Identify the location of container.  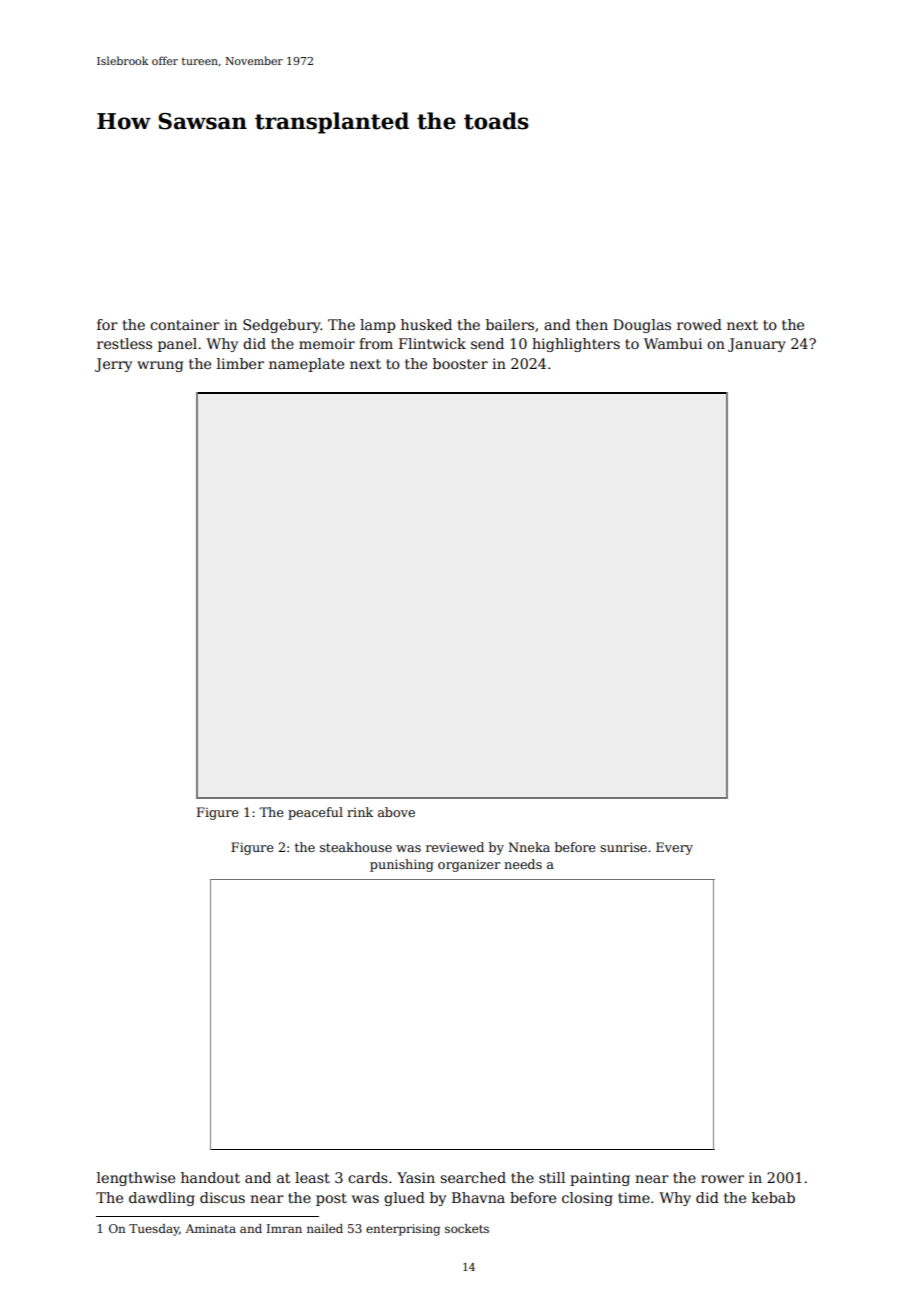
(185, 324).
